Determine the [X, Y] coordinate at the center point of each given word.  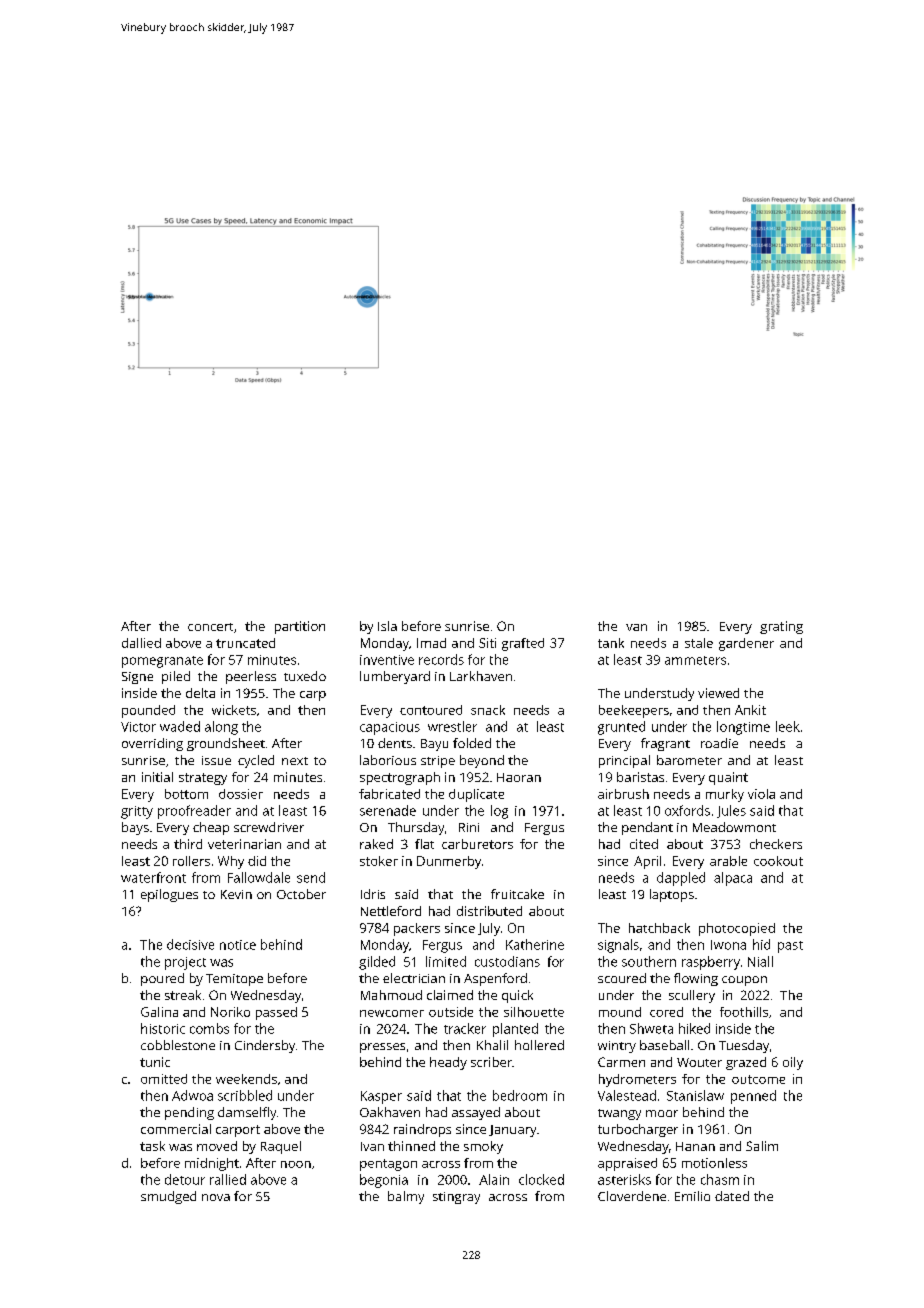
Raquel [281, 1147]
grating [781, 627]
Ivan [372, 1146]
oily [793, 1063]
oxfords [687, 810]
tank [611, 643]
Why [231, 862]
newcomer [392, 1013]
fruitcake [517, 894]
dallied [141, 643]
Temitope [234, 980]
